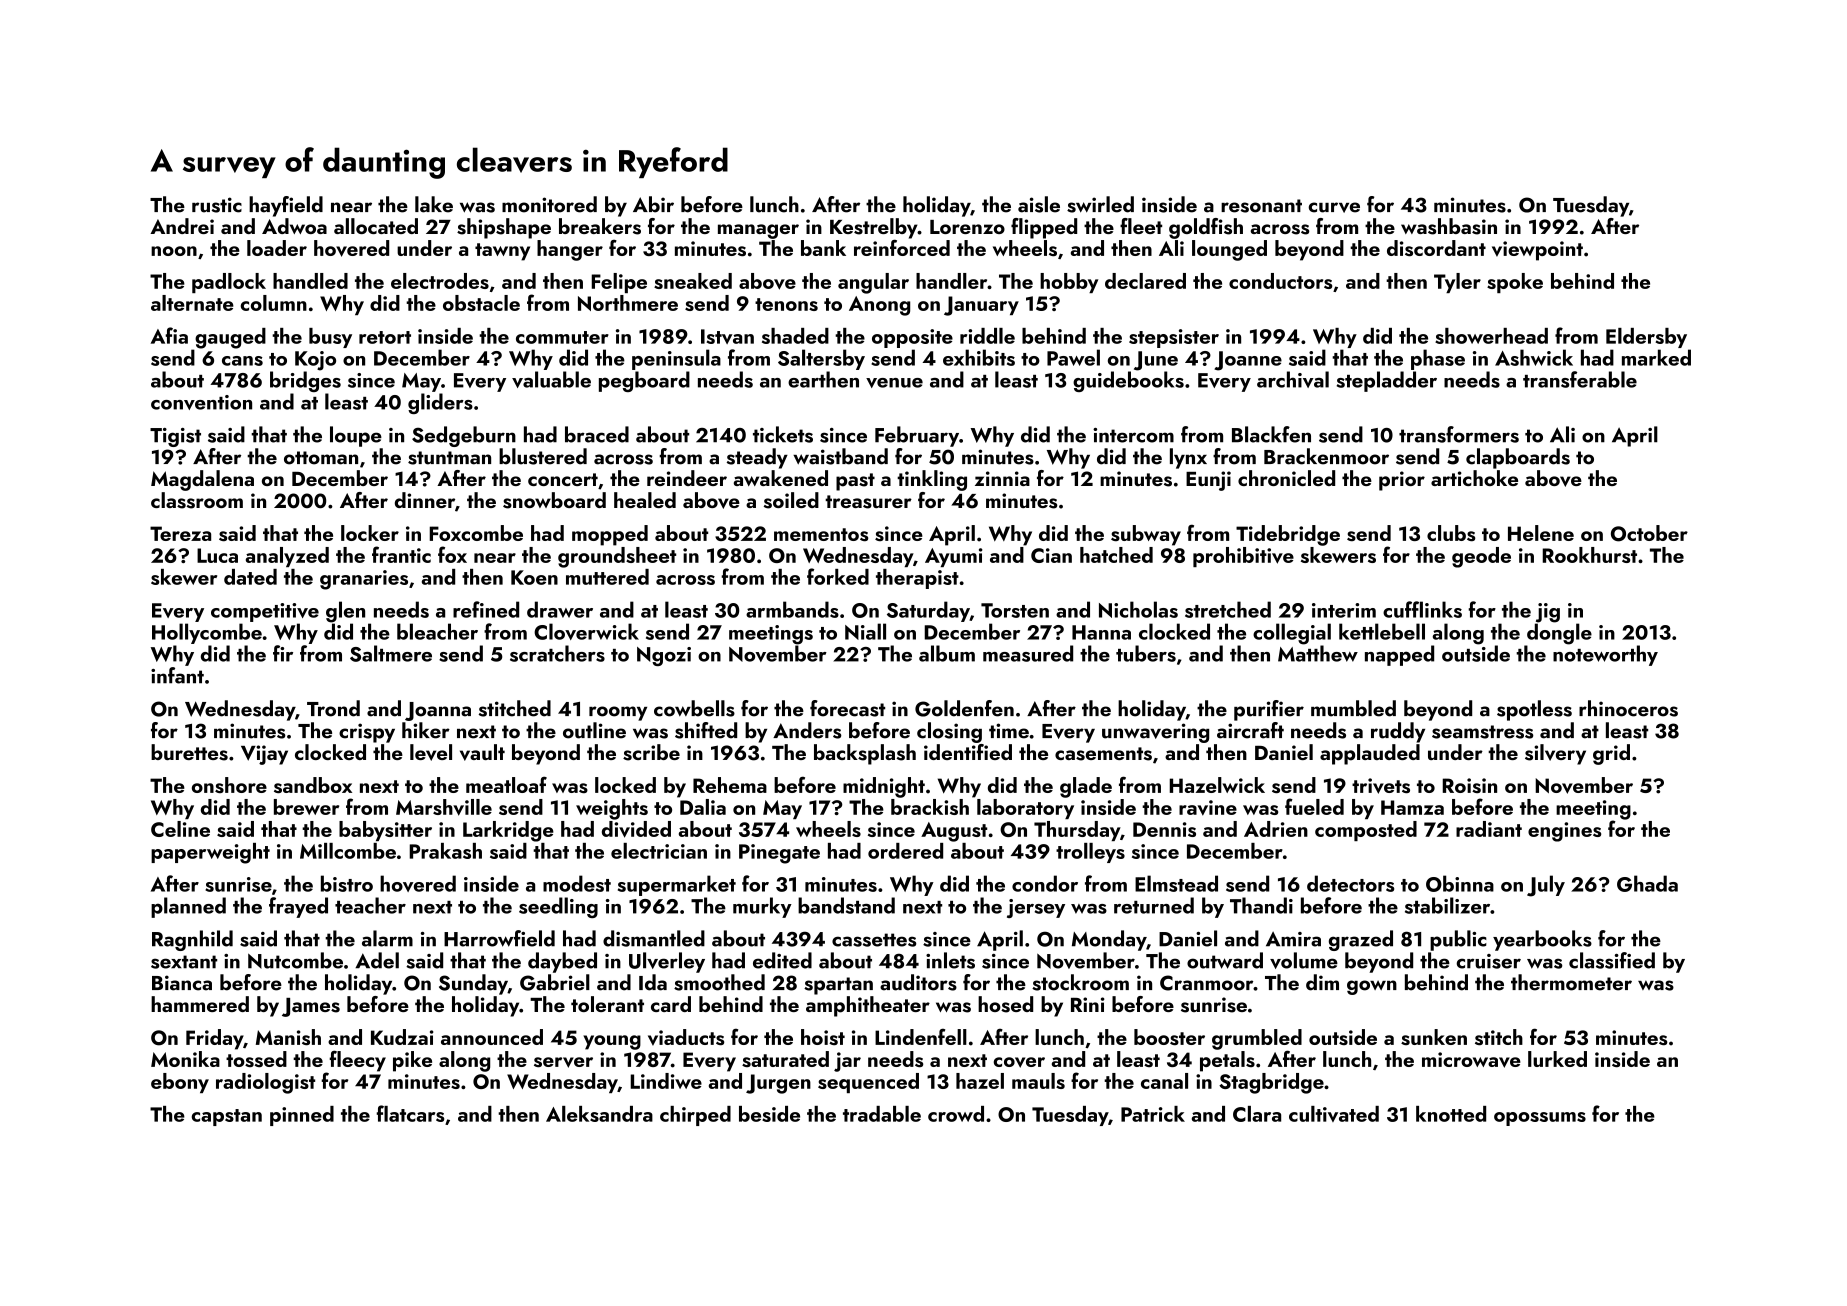 This image has height=1306, width=1847. I want to click on album, so click(947, 653).
